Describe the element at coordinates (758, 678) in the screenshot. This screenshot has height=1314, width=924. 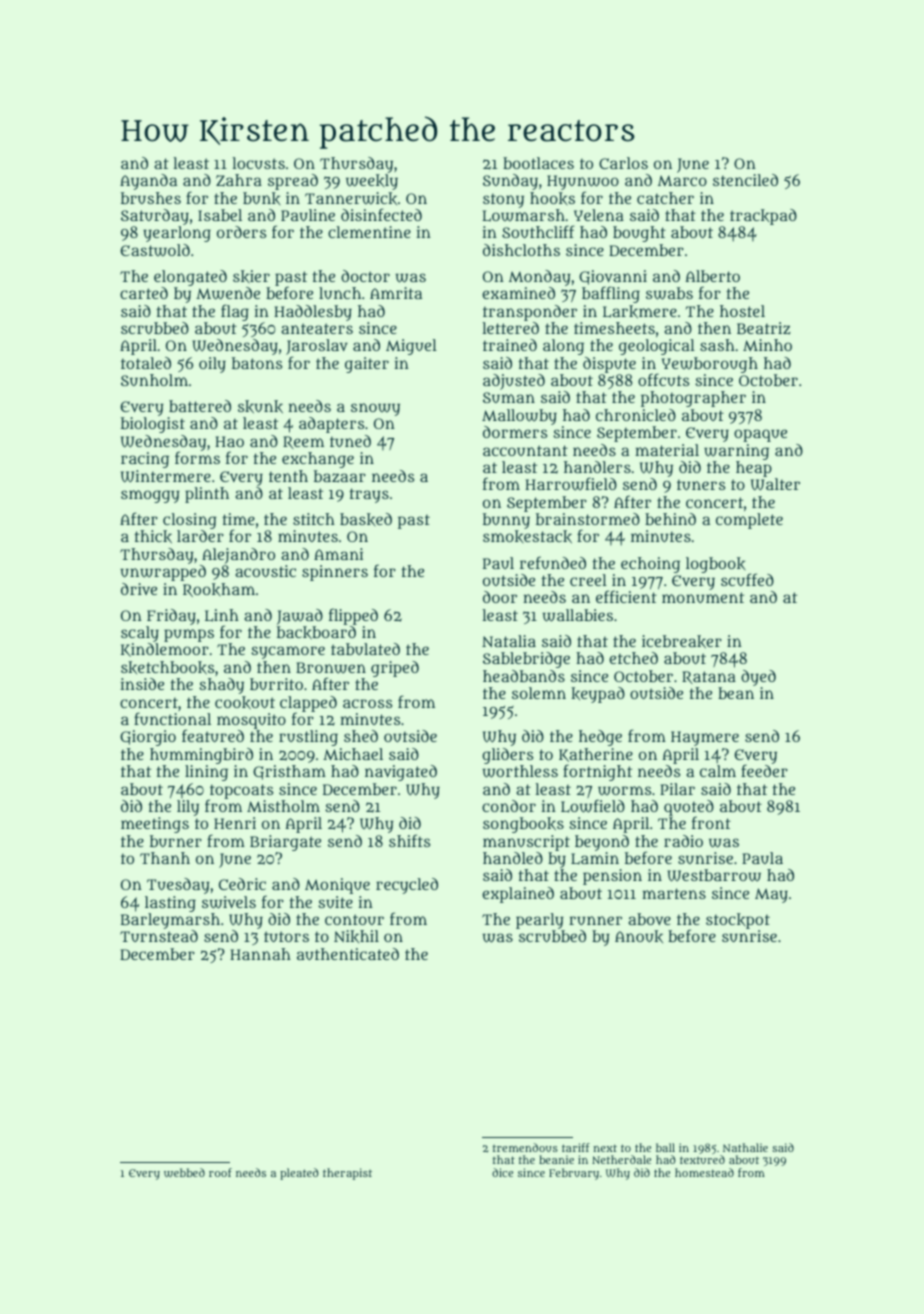
I see `dyed` at that location.
